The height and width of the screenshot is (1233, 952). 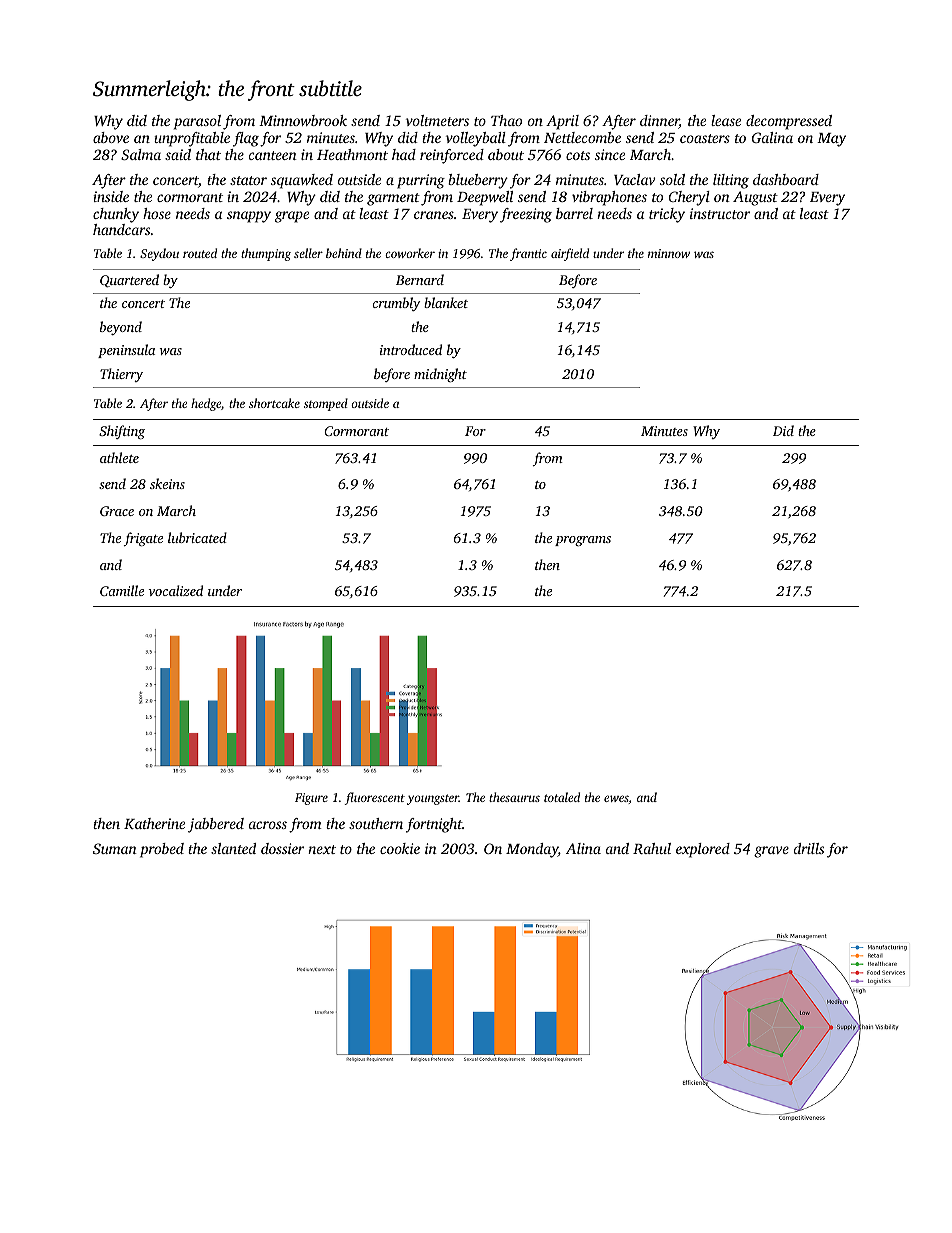 I want to click on programs, so click(x=583, y=541).
